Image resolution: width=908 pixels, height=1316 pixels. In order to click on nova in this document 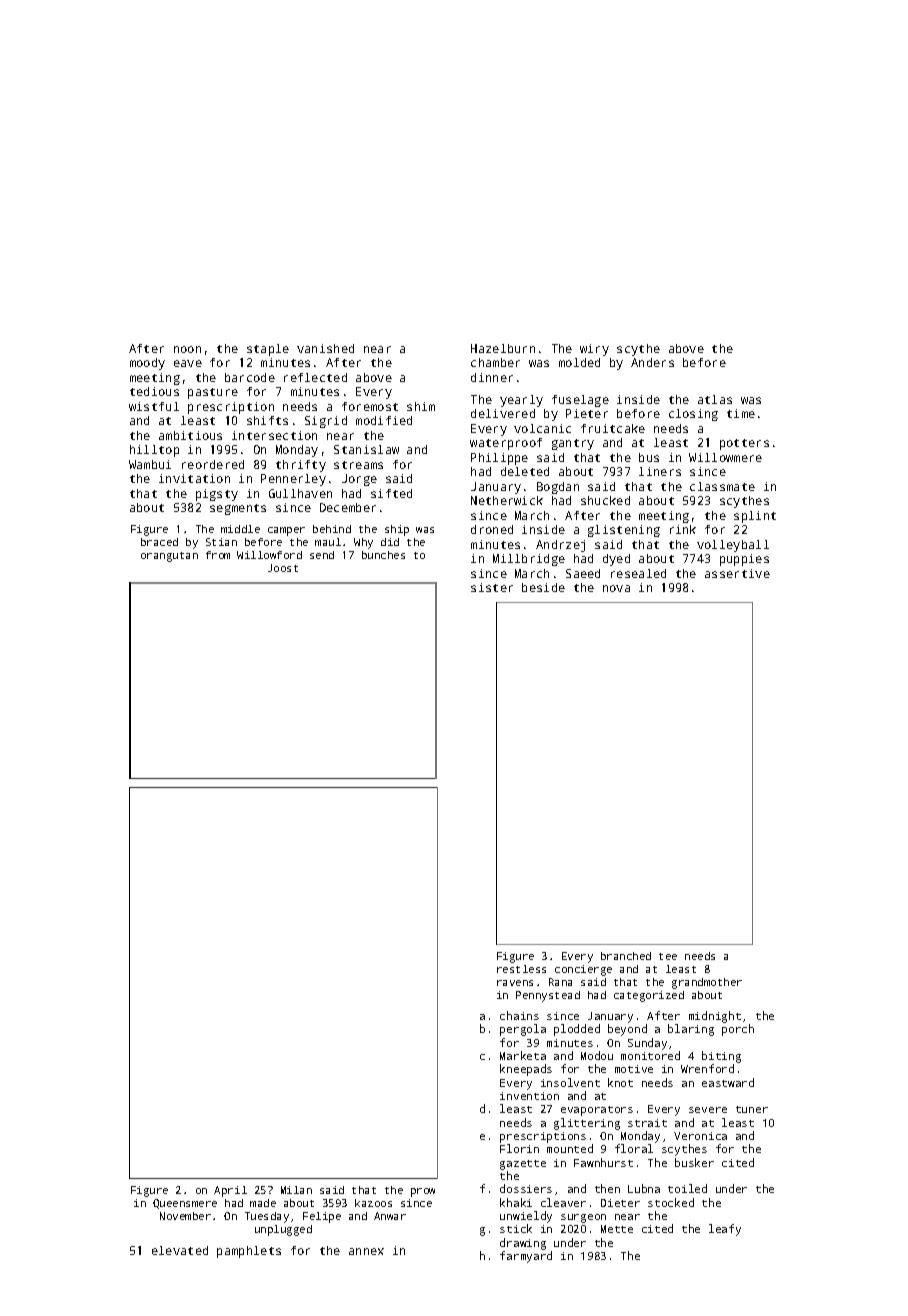, I will do `click(616, 588)`.
